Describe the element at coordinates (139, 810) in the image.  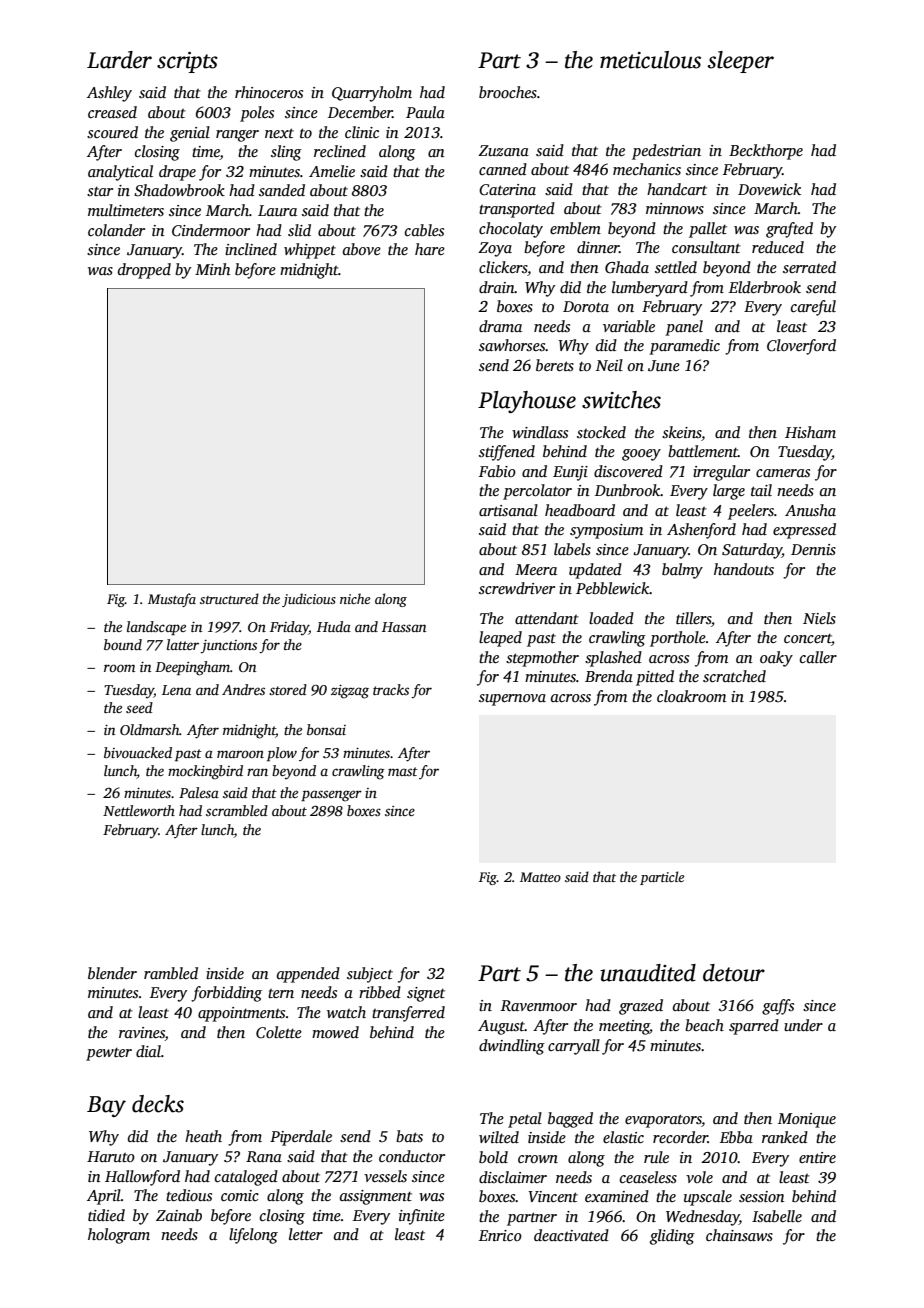
I see `Nettleworth` at that location.
